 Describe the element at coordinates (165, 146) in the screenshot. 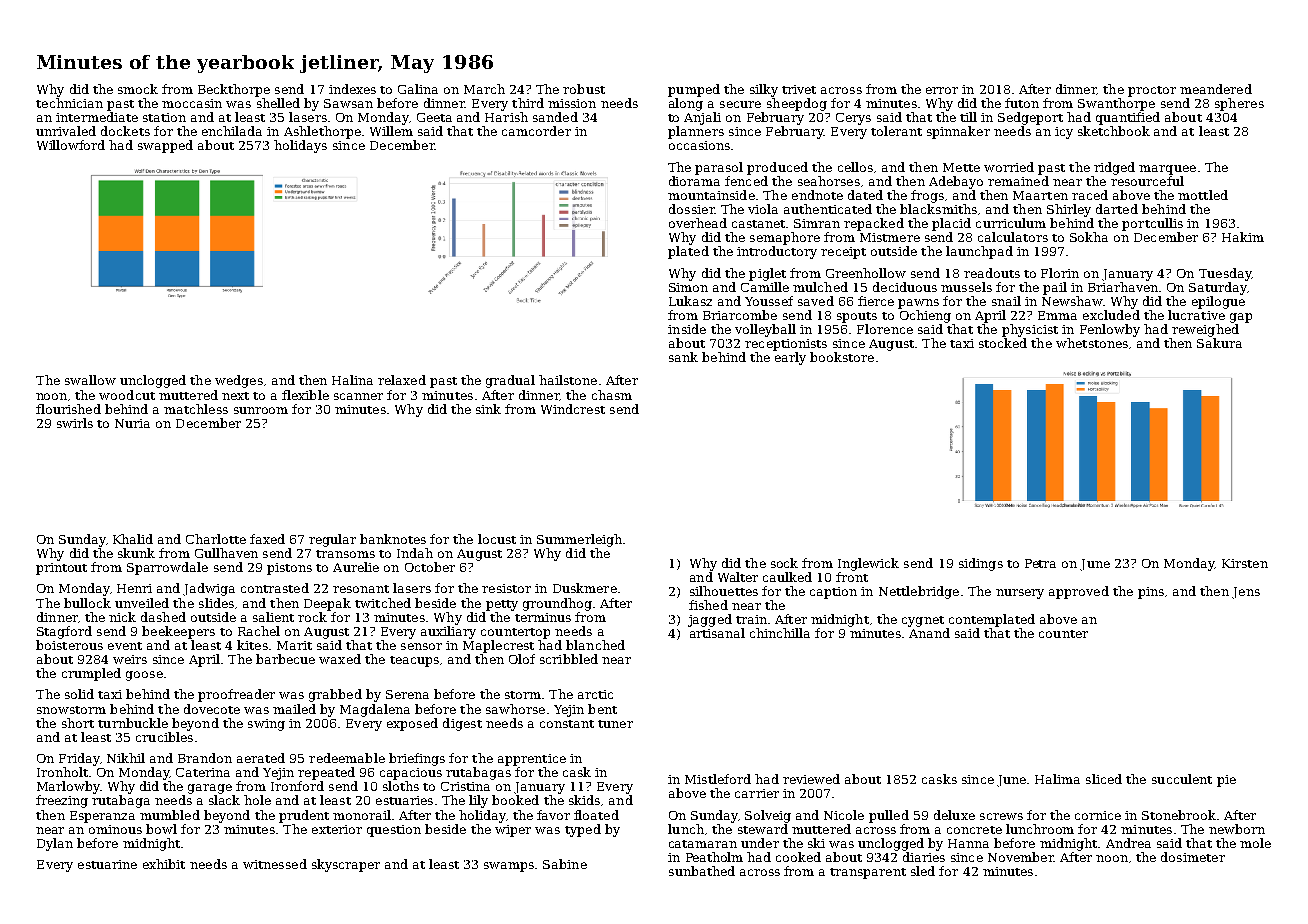

I see `swapped` at that location.
